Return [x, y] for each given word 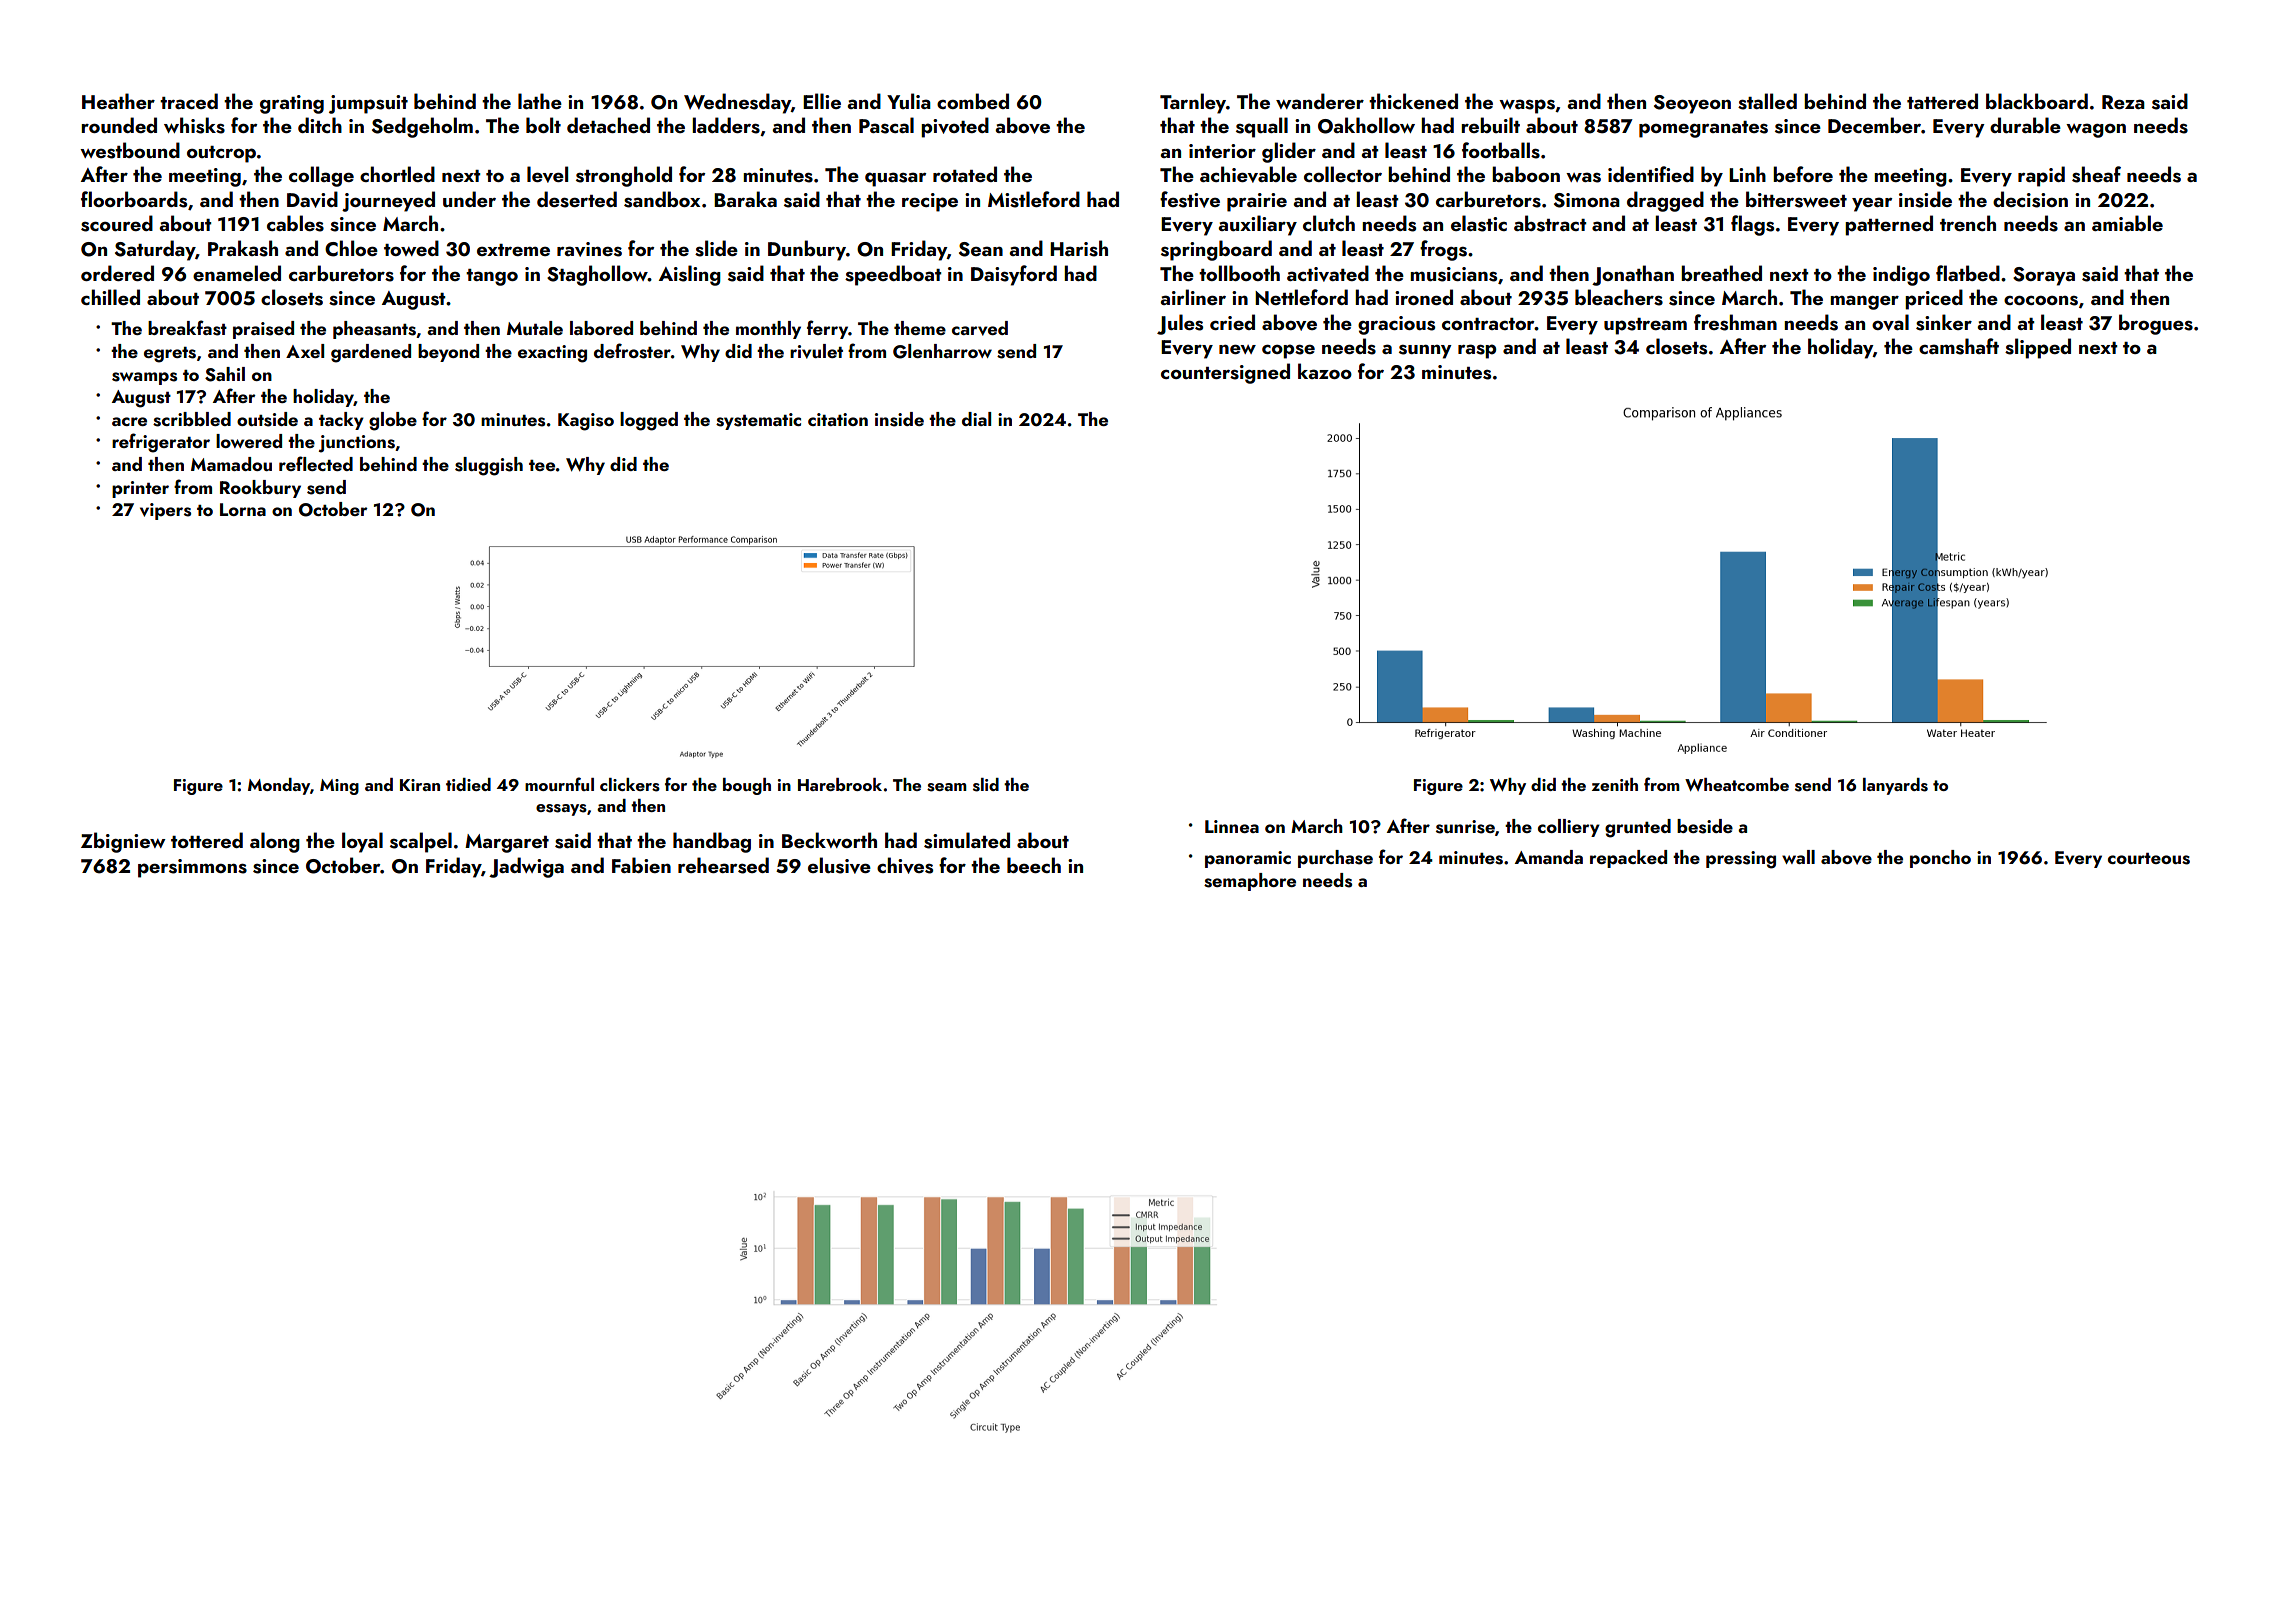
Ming [339, 787]
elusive [839, 865]
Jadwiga [526, 867]
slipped [2038, 348]
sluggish [489, 466]
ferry [827, 329]
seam [947, 787]
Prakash [243, 248]
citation [838, 419]
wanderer [1320, 101]
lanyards [1895, 786]
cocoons [2041, 301]
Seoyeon [1692, 104]
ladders [726, 125]
